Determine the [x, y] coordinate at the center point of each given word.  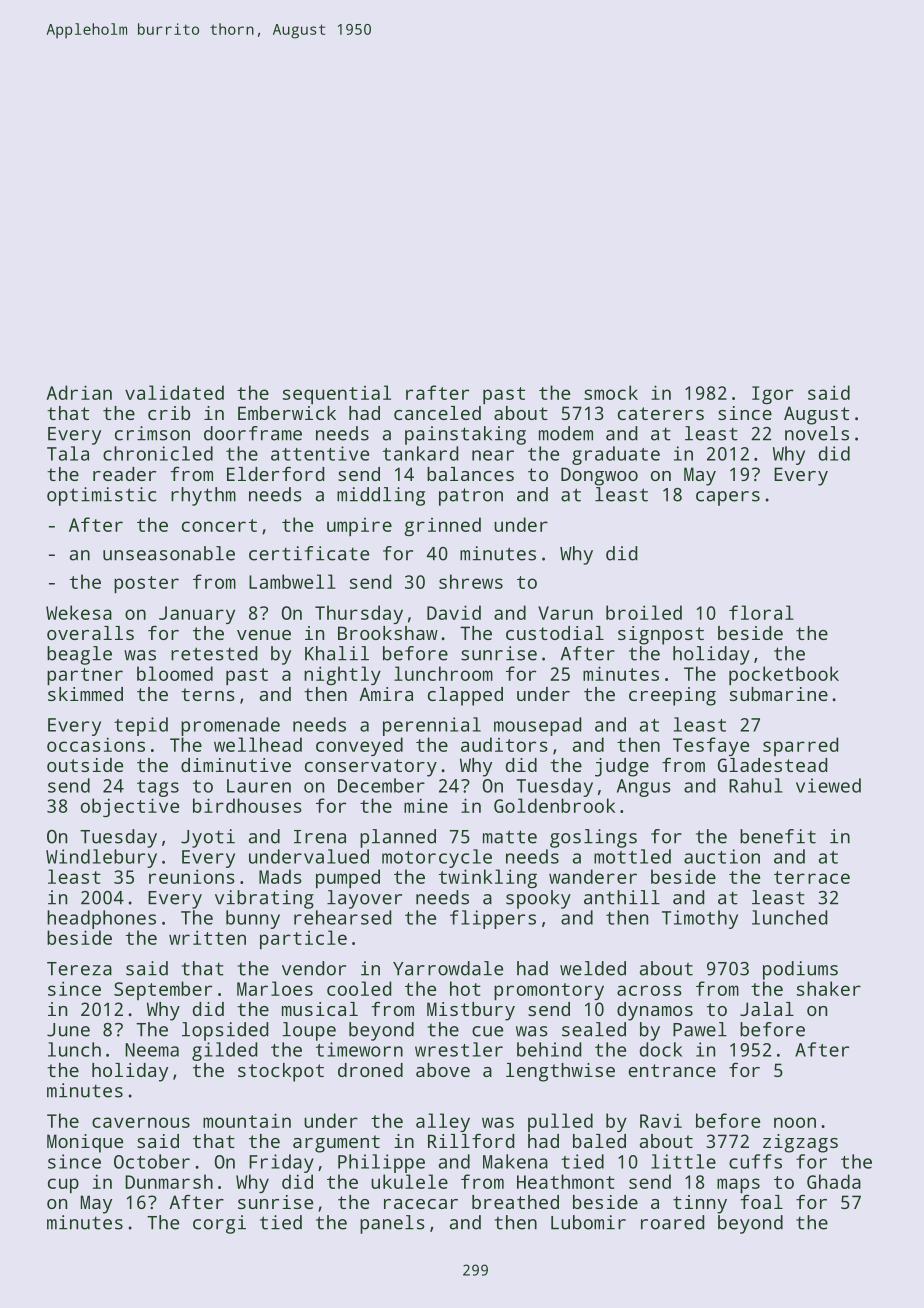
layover [364, 899]
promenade [230, 726]
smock [611, 392]
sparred [800, 746]
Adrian [79, 392]
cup [63, 1185]
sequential [337, 394]
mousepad [537, 726]
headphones [101, 919]
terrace [812, 877]
